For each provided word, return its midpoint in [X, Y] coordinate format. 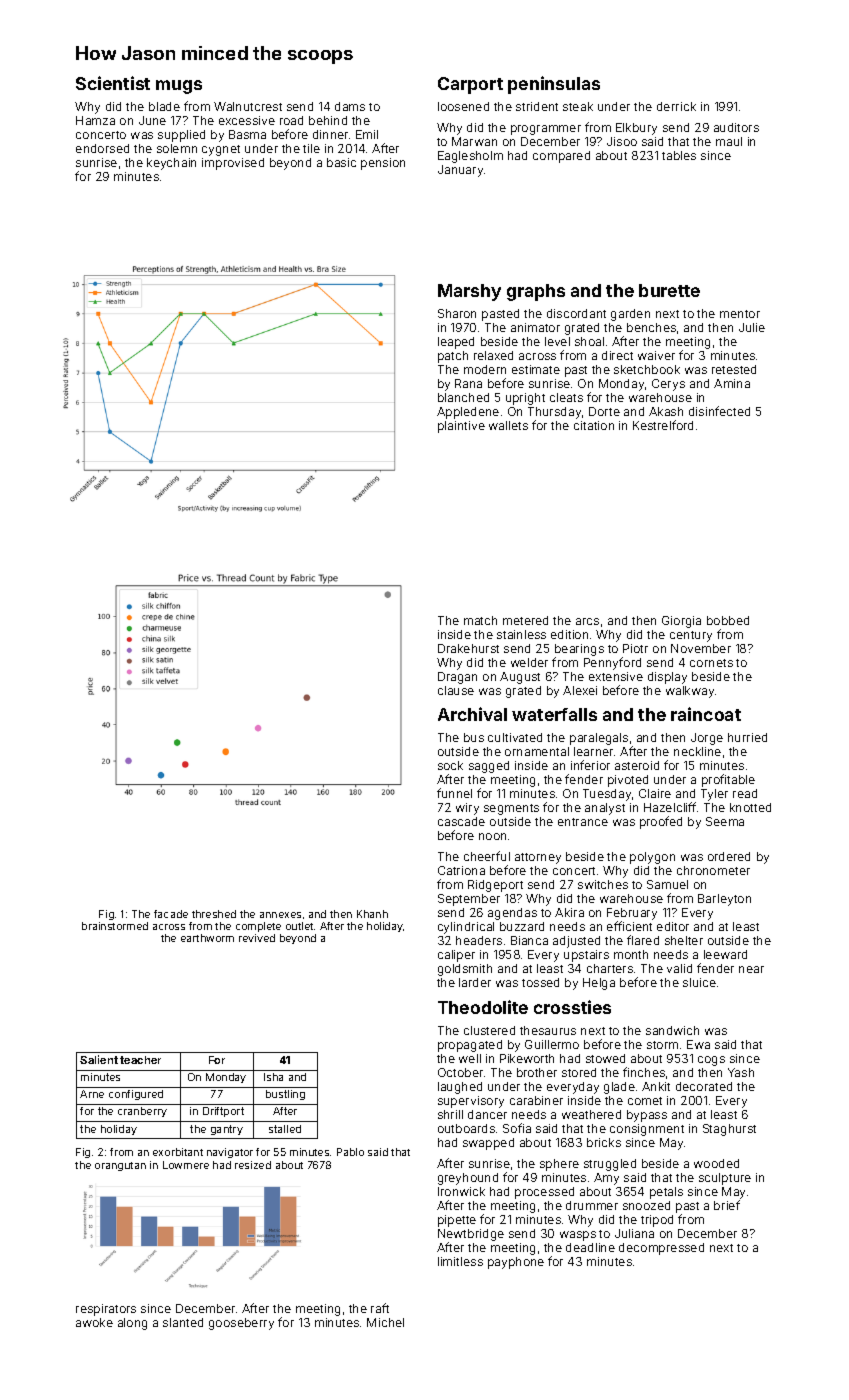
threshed [214, 914]
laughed [460, 1088]
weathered [591, 1114]
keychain [171, 164]
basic [341, 162]
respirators [106, 1310]
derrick [676, 106]
